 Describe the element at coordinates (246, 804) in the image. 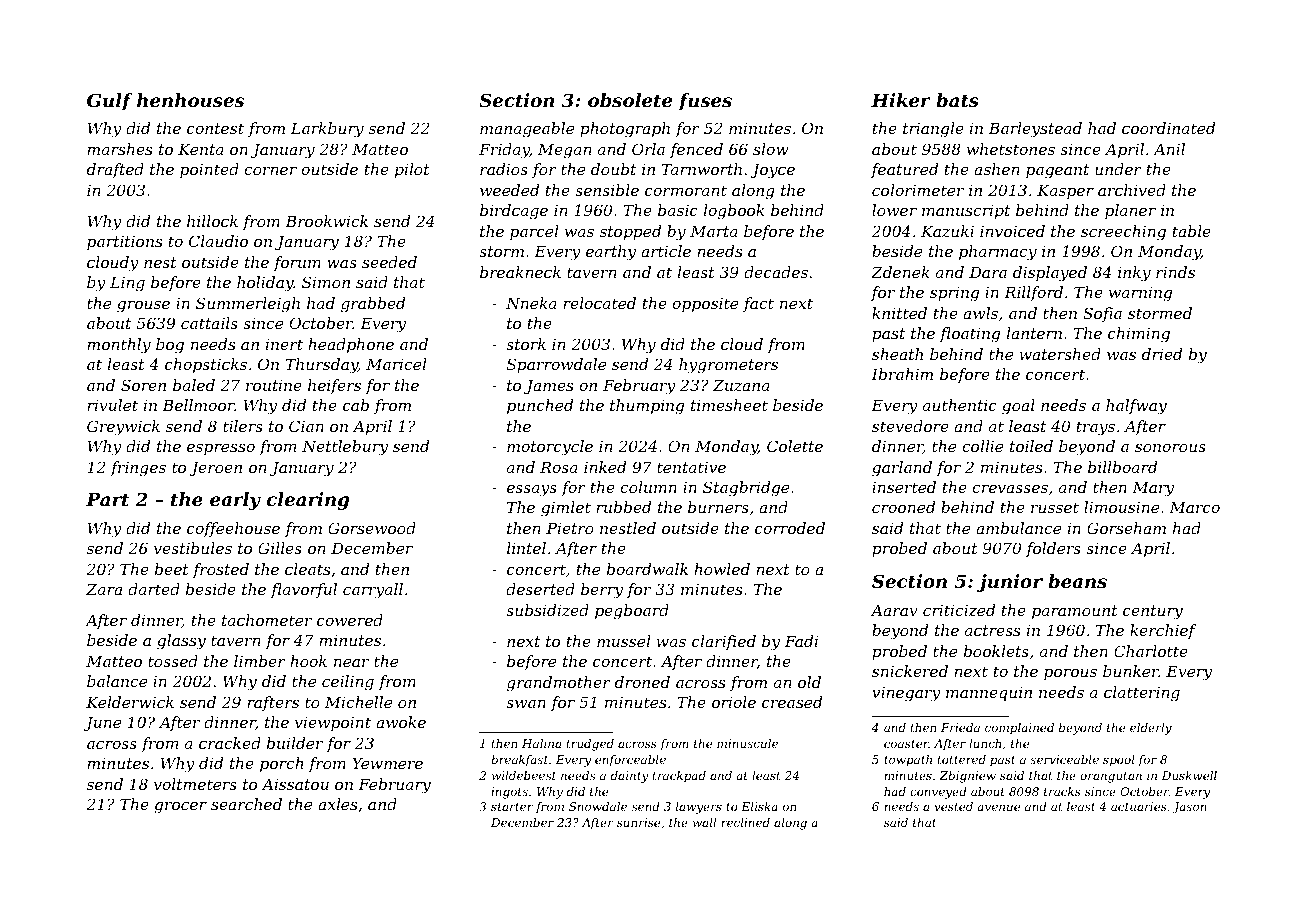

I see `searched` at that location.
